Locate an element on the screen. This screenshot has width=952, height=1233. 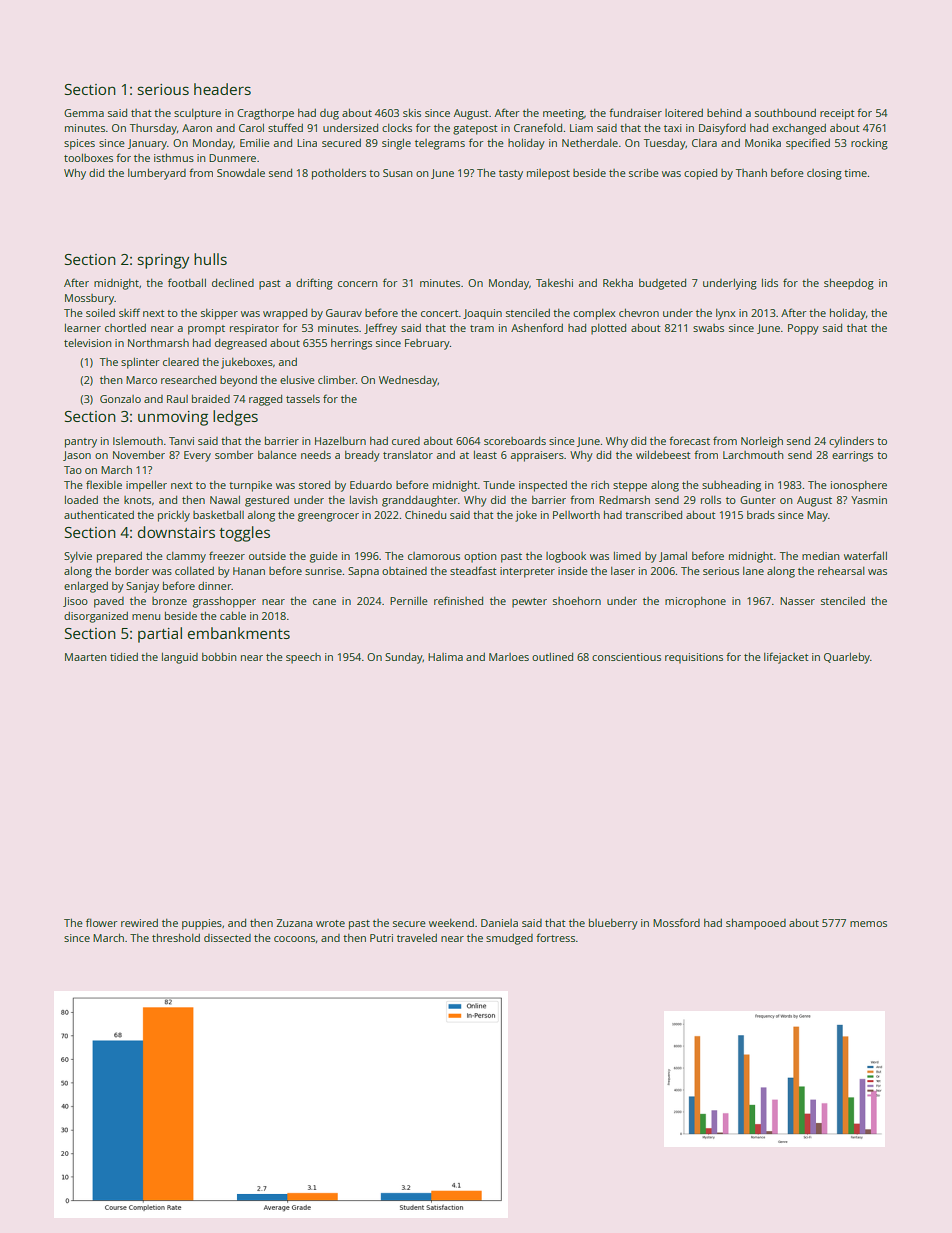
sculpture is located at coordinates (197, 114).
